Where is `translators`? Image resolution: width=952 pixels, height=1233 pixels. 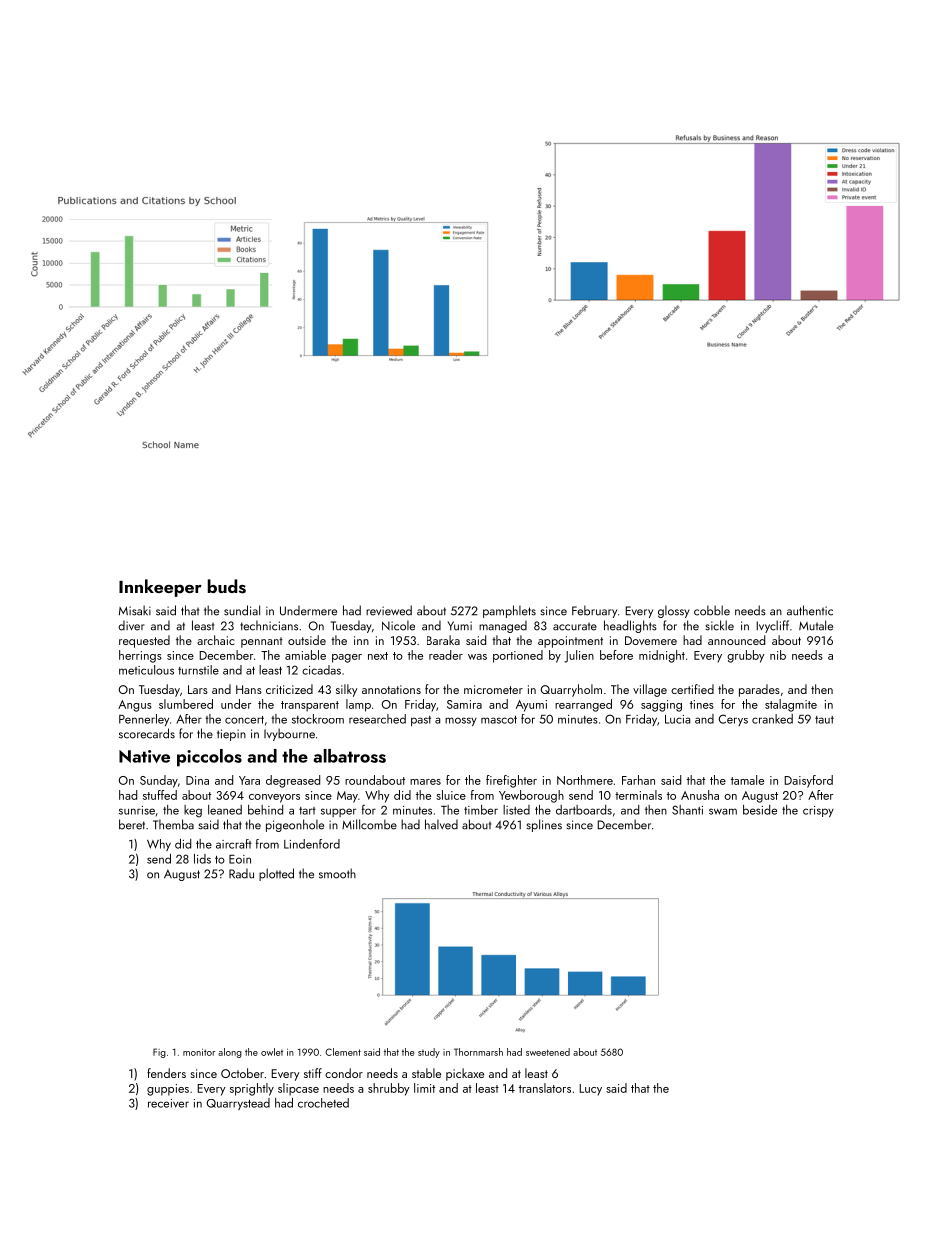
translators is located at coordinates (545, 1088).
